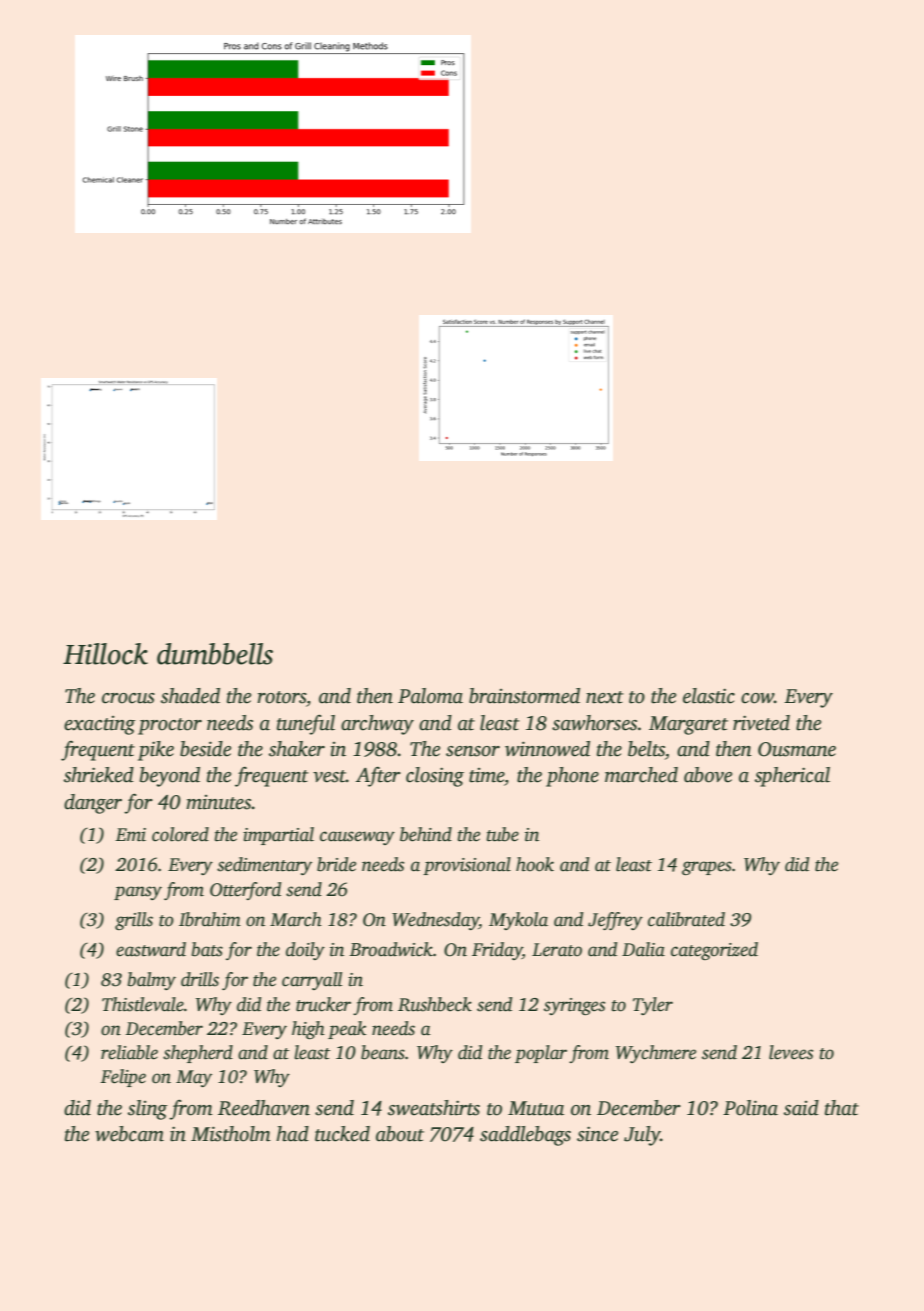 The width and height of the screenshot is (924, 1311). What do you see at coordinates (151, 949) in the screenshot?
I see `eastward` at bounding box center [151, 949].
